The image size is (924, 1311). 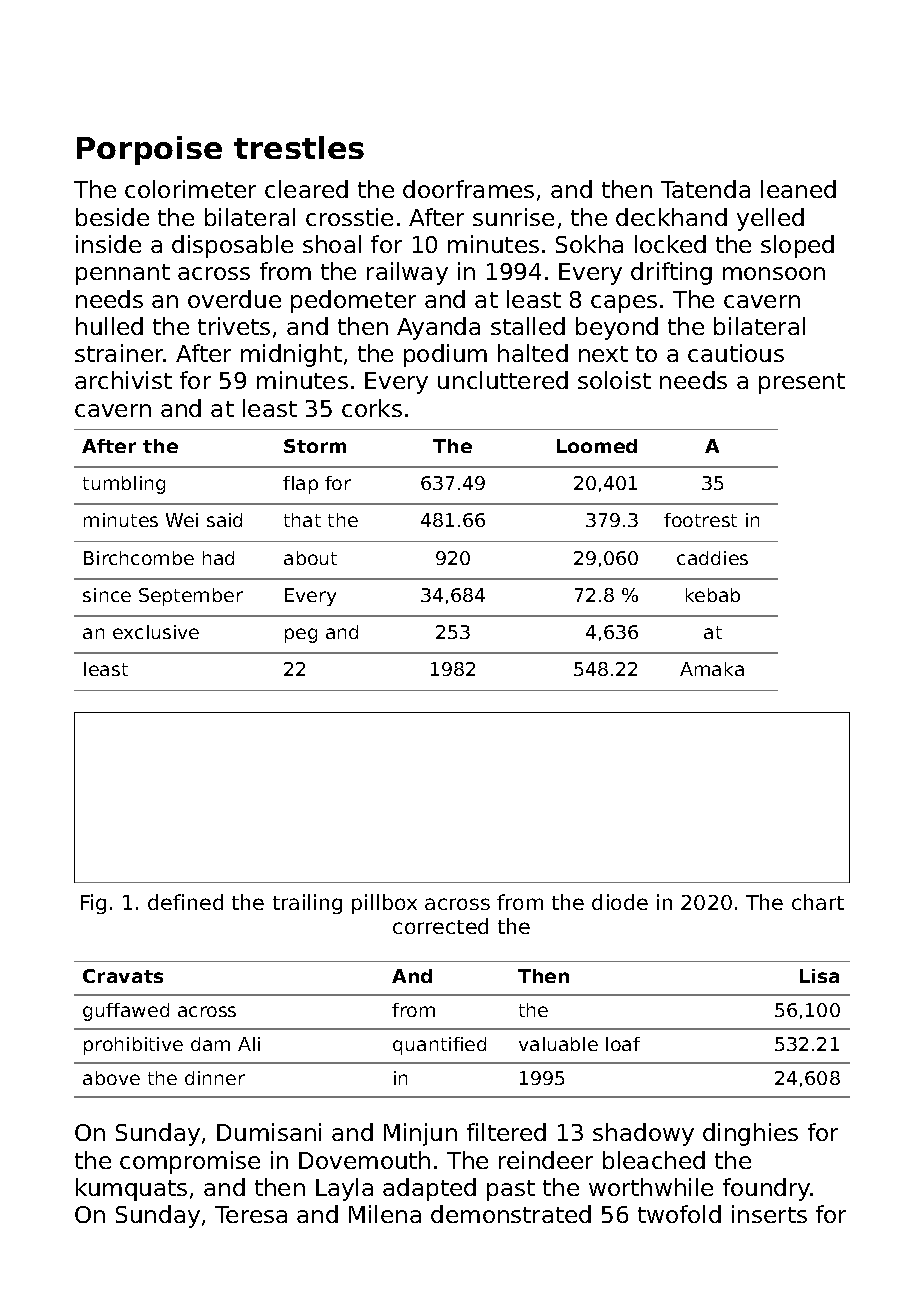 I want to click on podium, so click(x=445, y=355).
